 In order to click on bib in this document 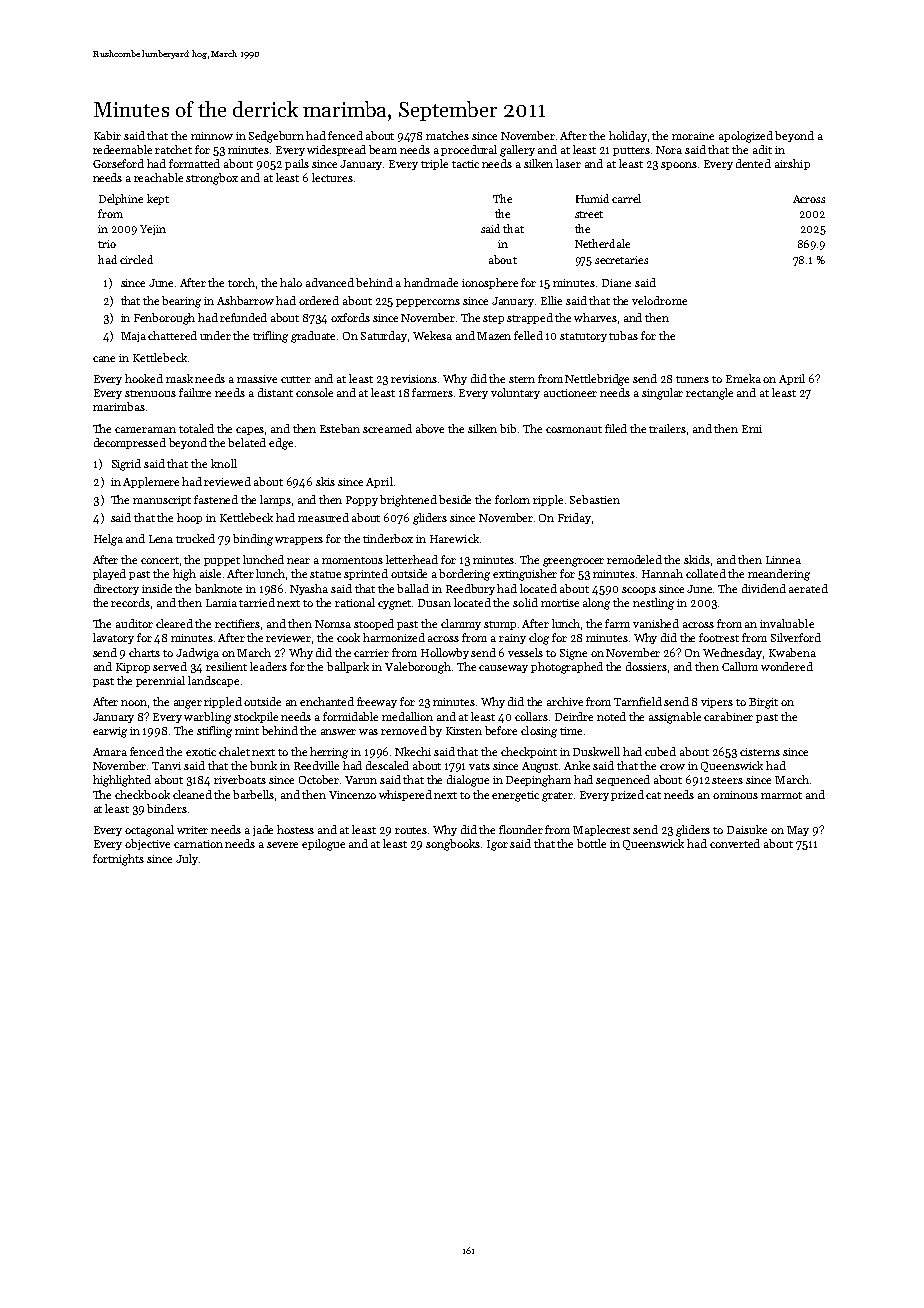, I will do `click(508, 428)`.
